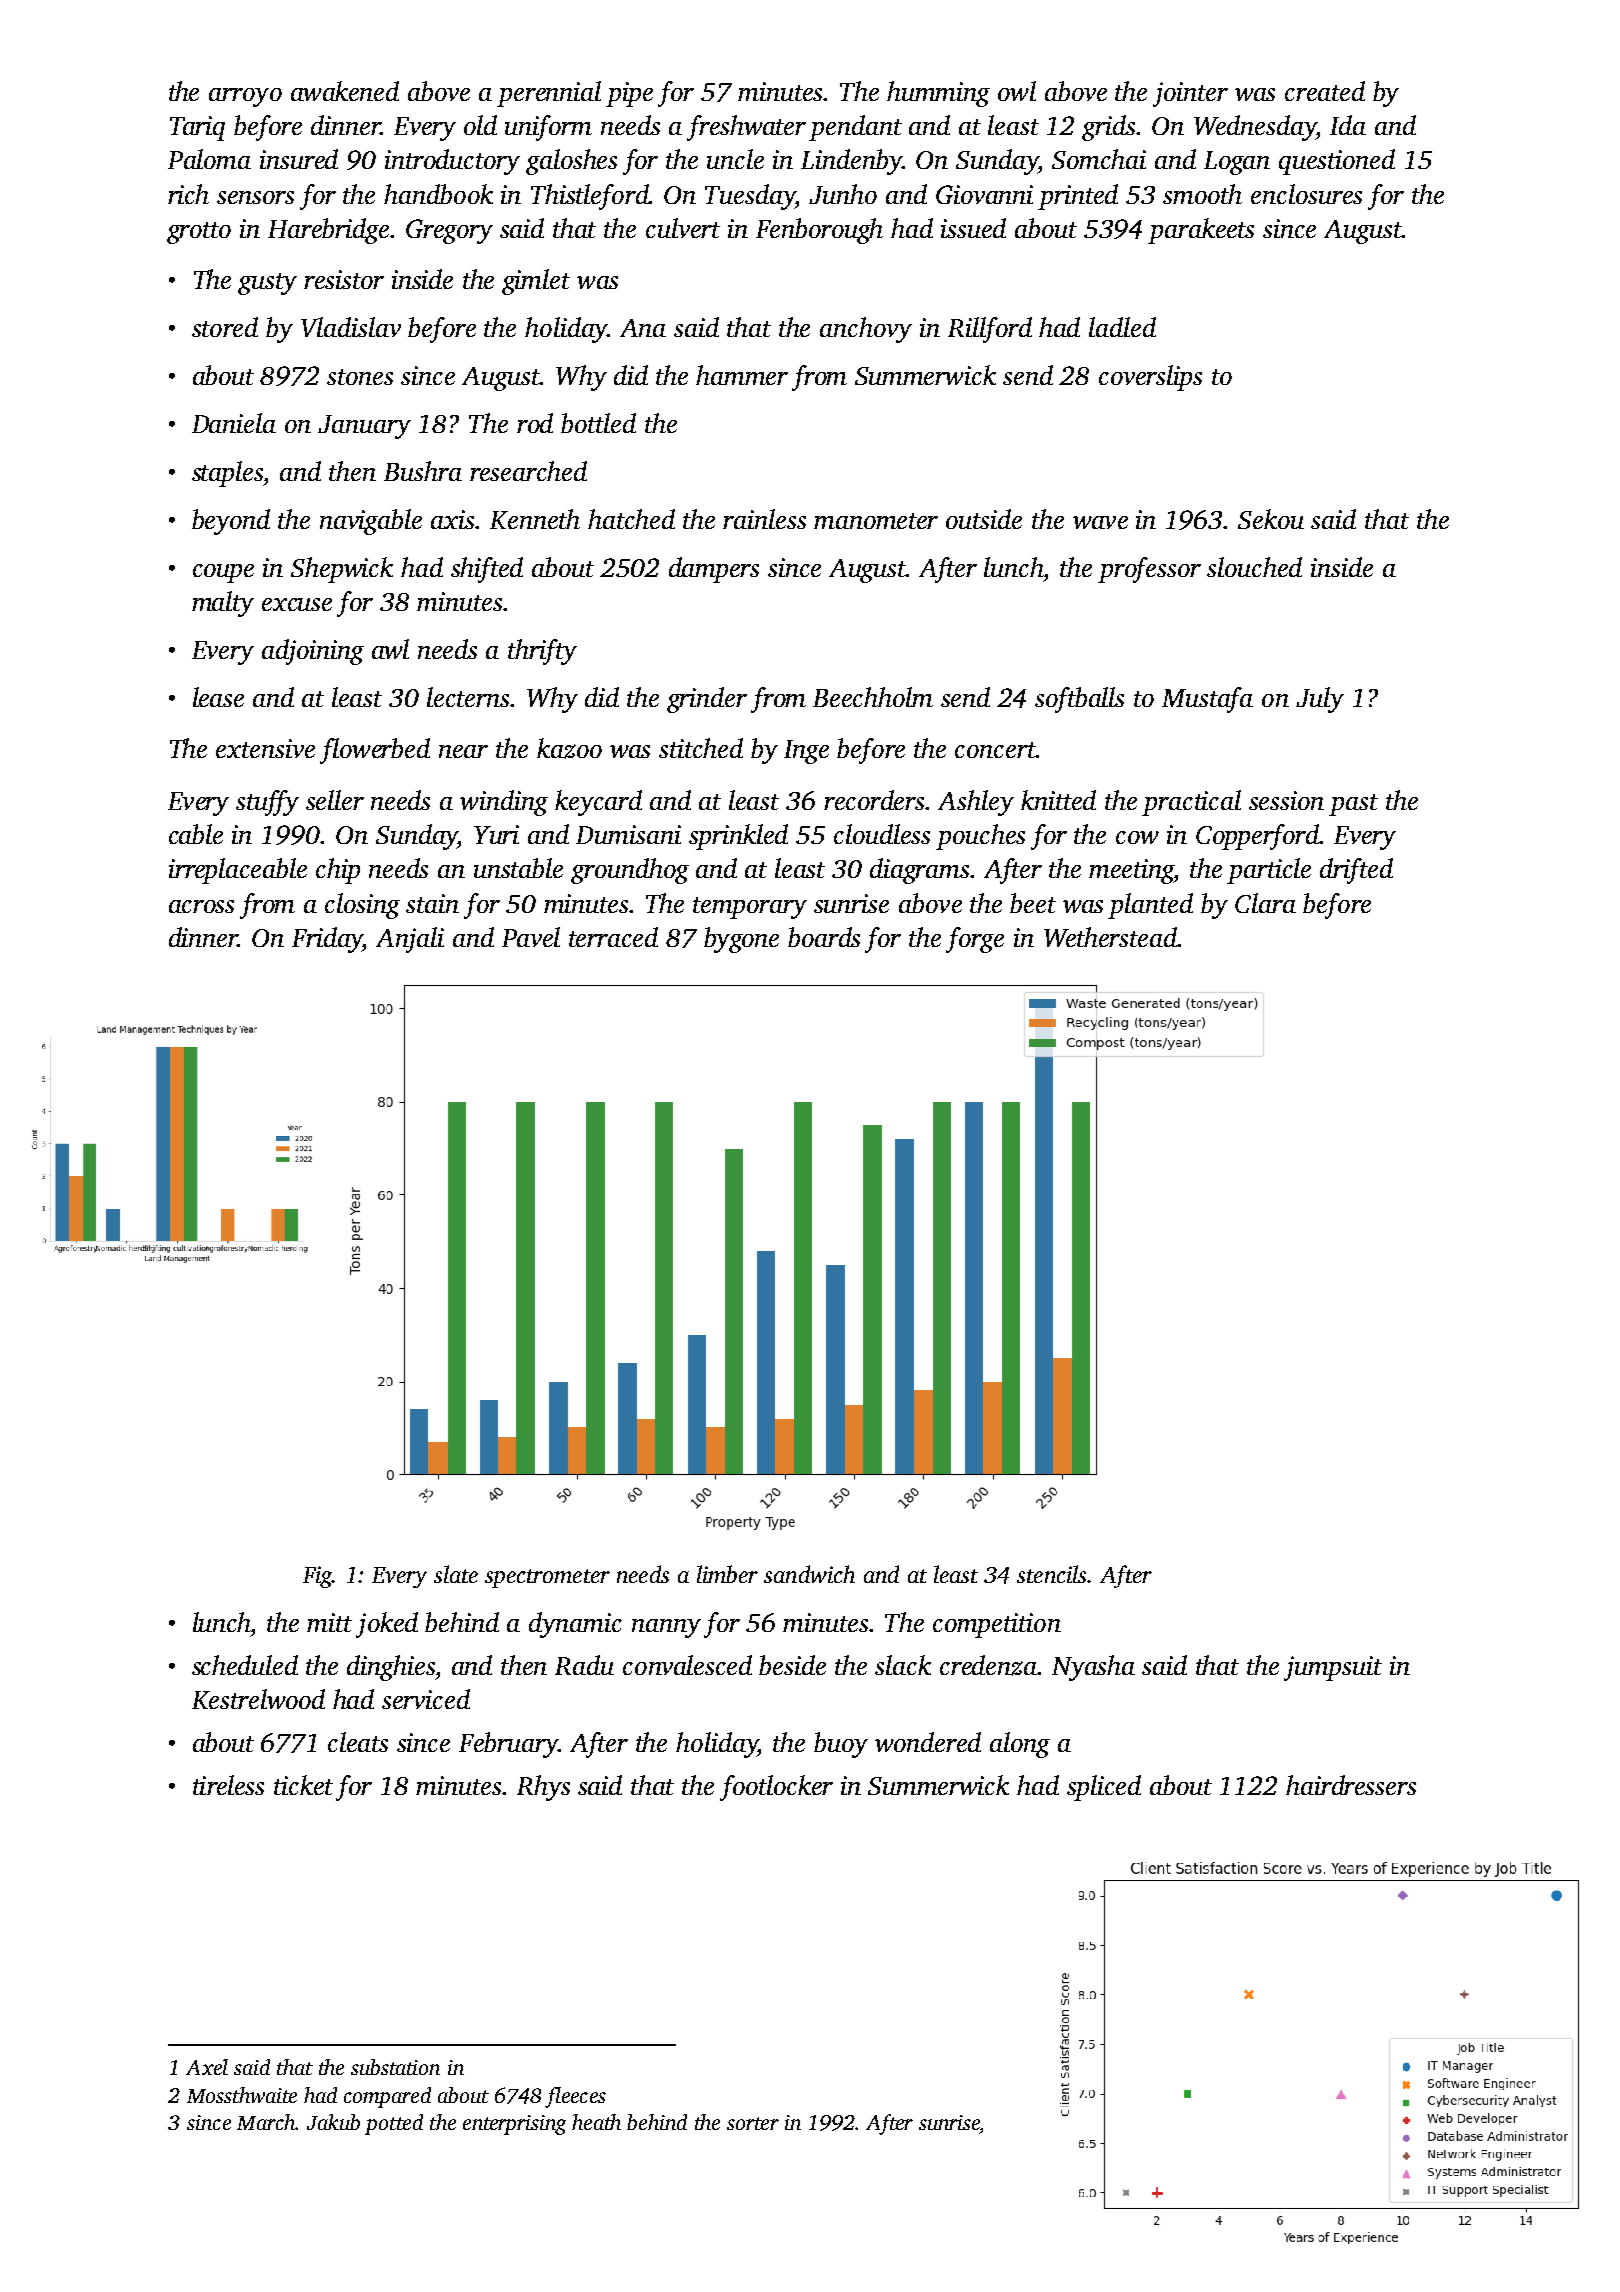 This screenshot has height=2292, width=1620. Describe the element at coordinates (1093, 1668) in the screenshot. I see `Nyasha` at that location.
